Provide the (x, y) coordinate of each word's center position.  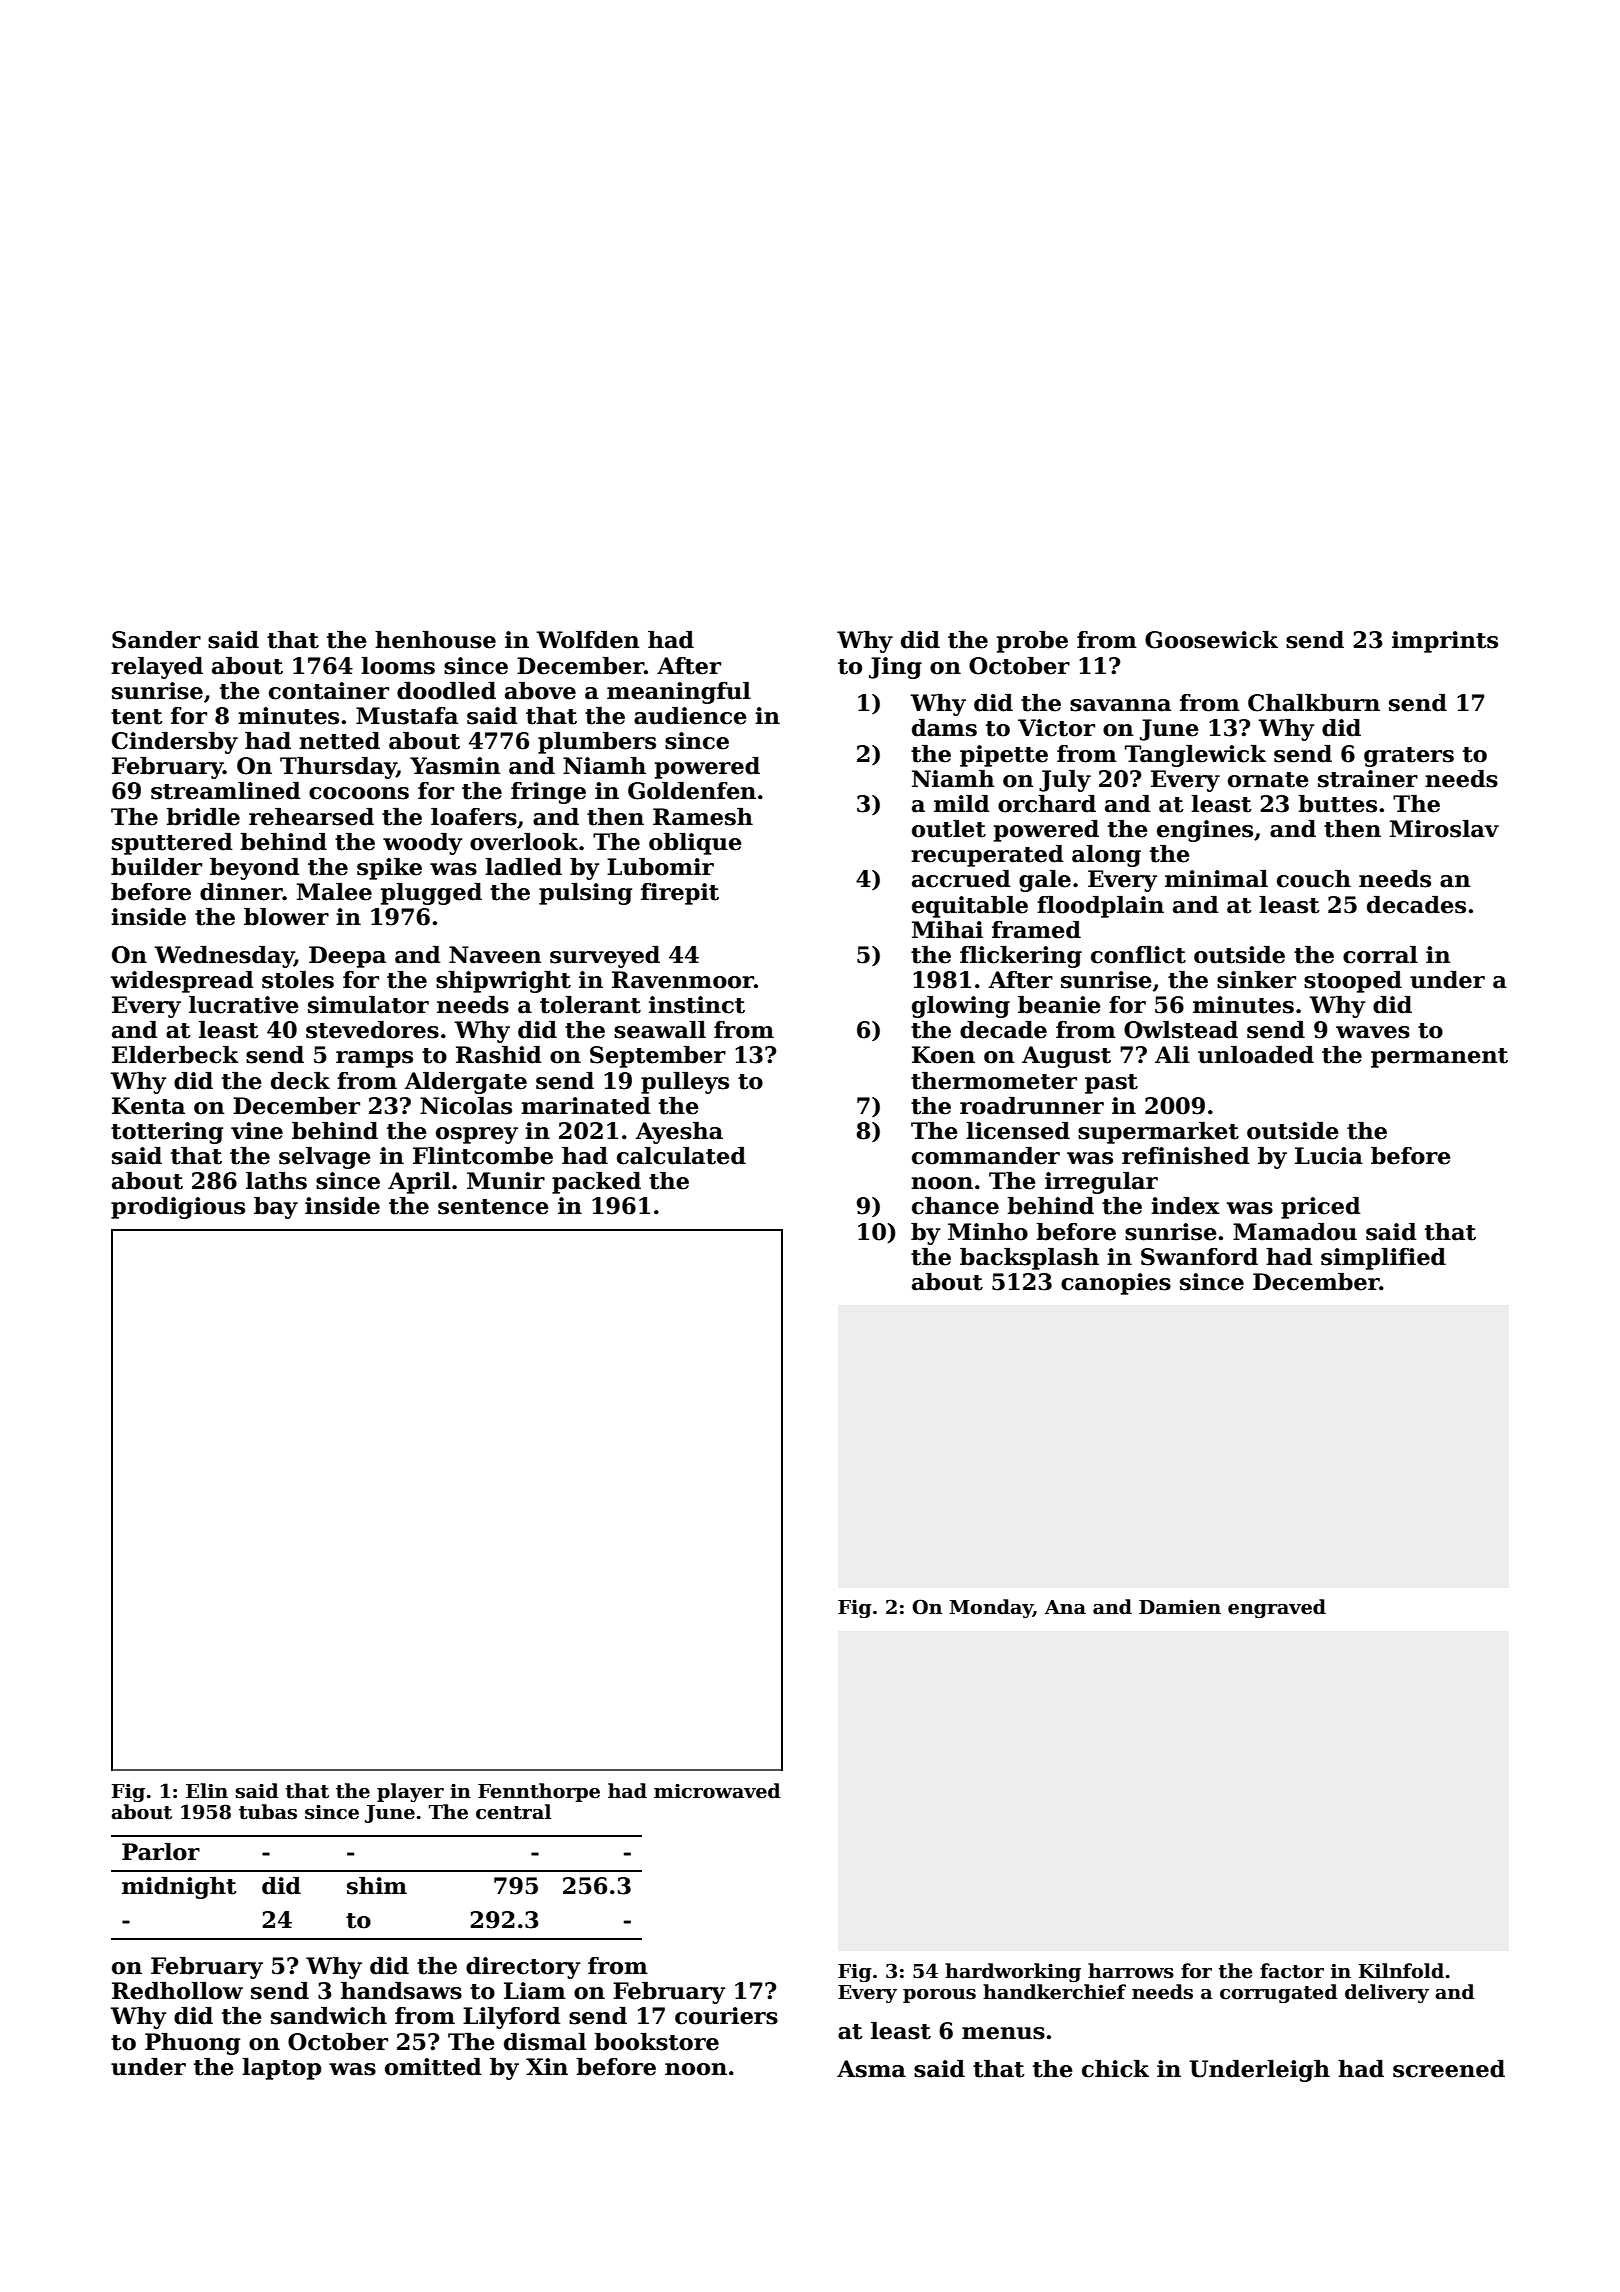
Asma (871, 2069)
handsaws (401, 1991)
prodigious (178, 1208)
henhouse (435, 640)
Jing (895, 668)
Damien (1180, 1607)
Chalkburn (1314, 703)
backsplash (1029, 1259)
